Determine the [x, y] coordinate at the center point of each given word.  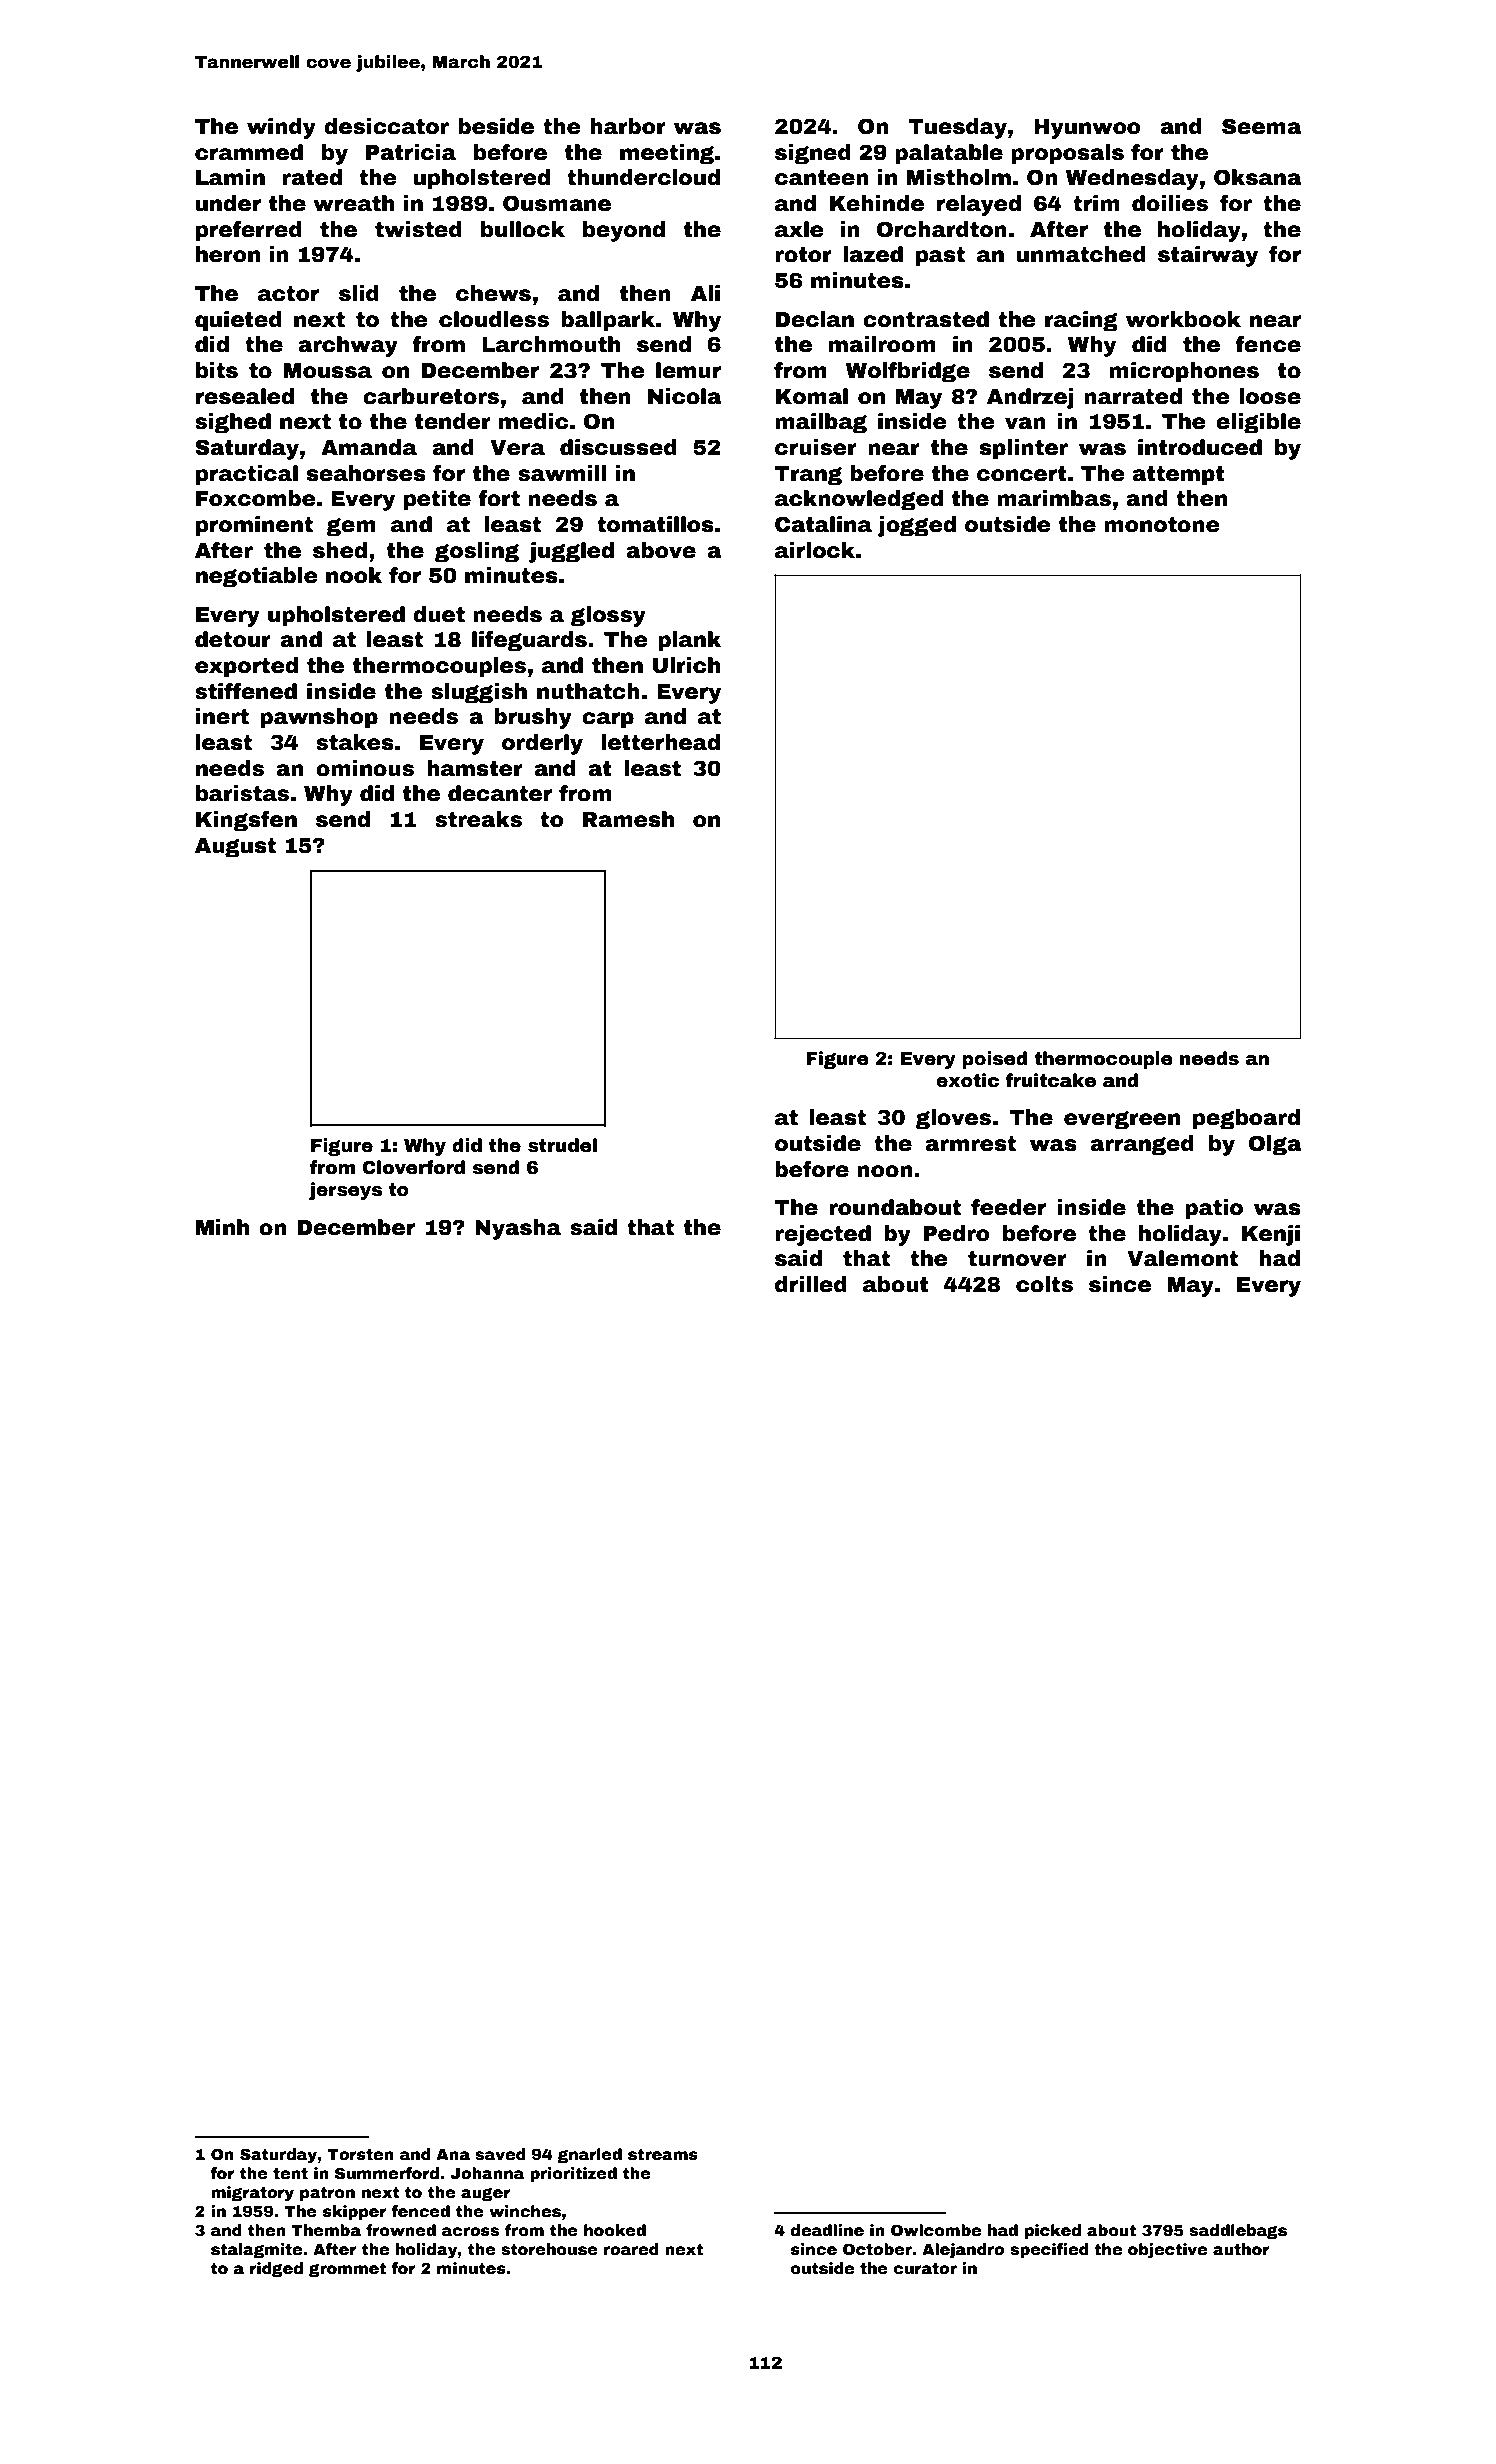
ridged [276, 2270]
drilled [811, 1284]
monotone [1162, 525]
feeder [1008, 1207]
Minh [222, 1227]
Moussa [327, 371]
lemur [688, 370]
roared [631, 2249]
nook [354, 575]
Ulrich [686, 665]
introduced [1200, 447]
